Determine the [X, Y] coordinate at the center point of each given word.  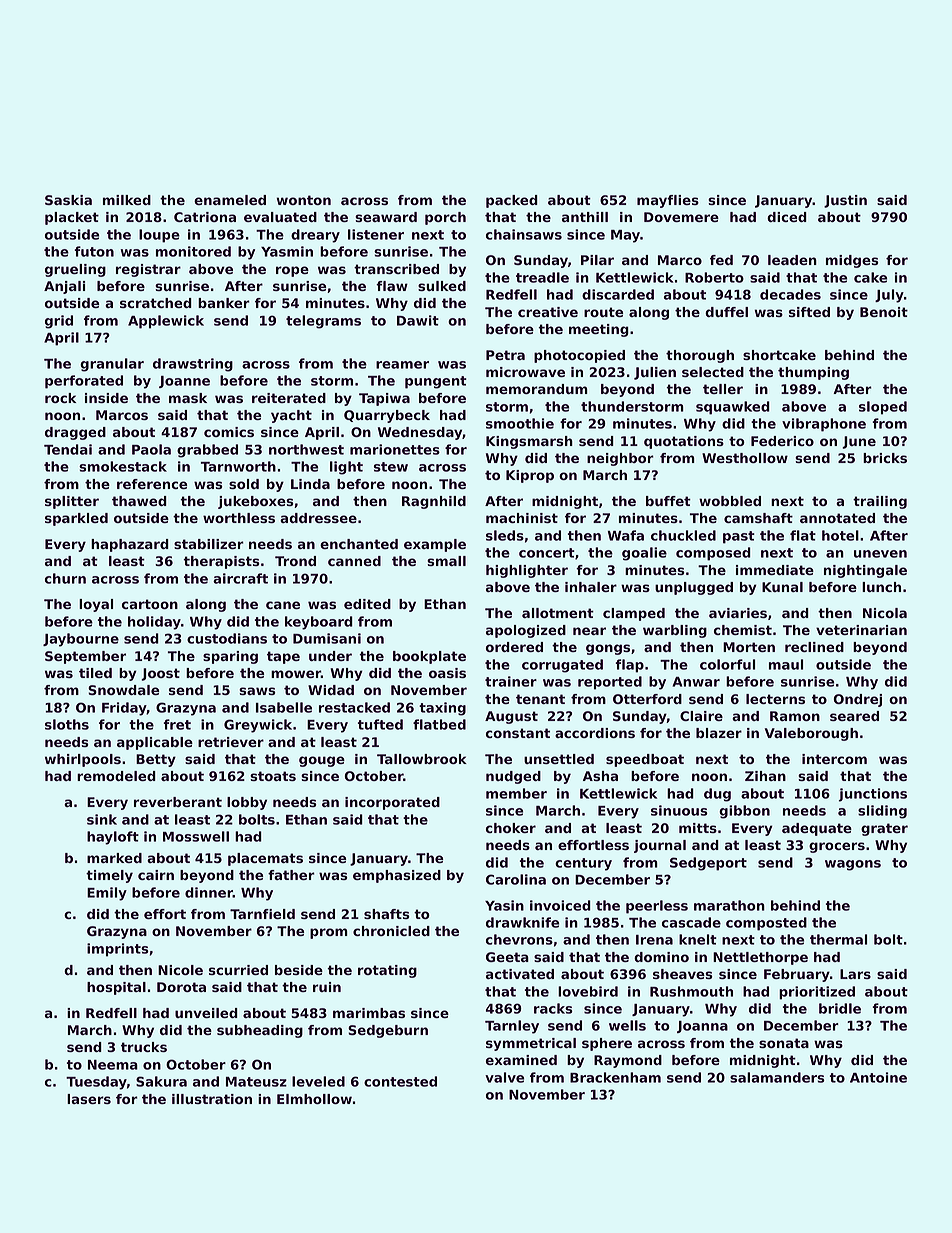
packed [512, 201]
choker [511, 828]
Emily [107, 894]
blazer [719, 733]
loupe [159, 236]
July [889, 296]
